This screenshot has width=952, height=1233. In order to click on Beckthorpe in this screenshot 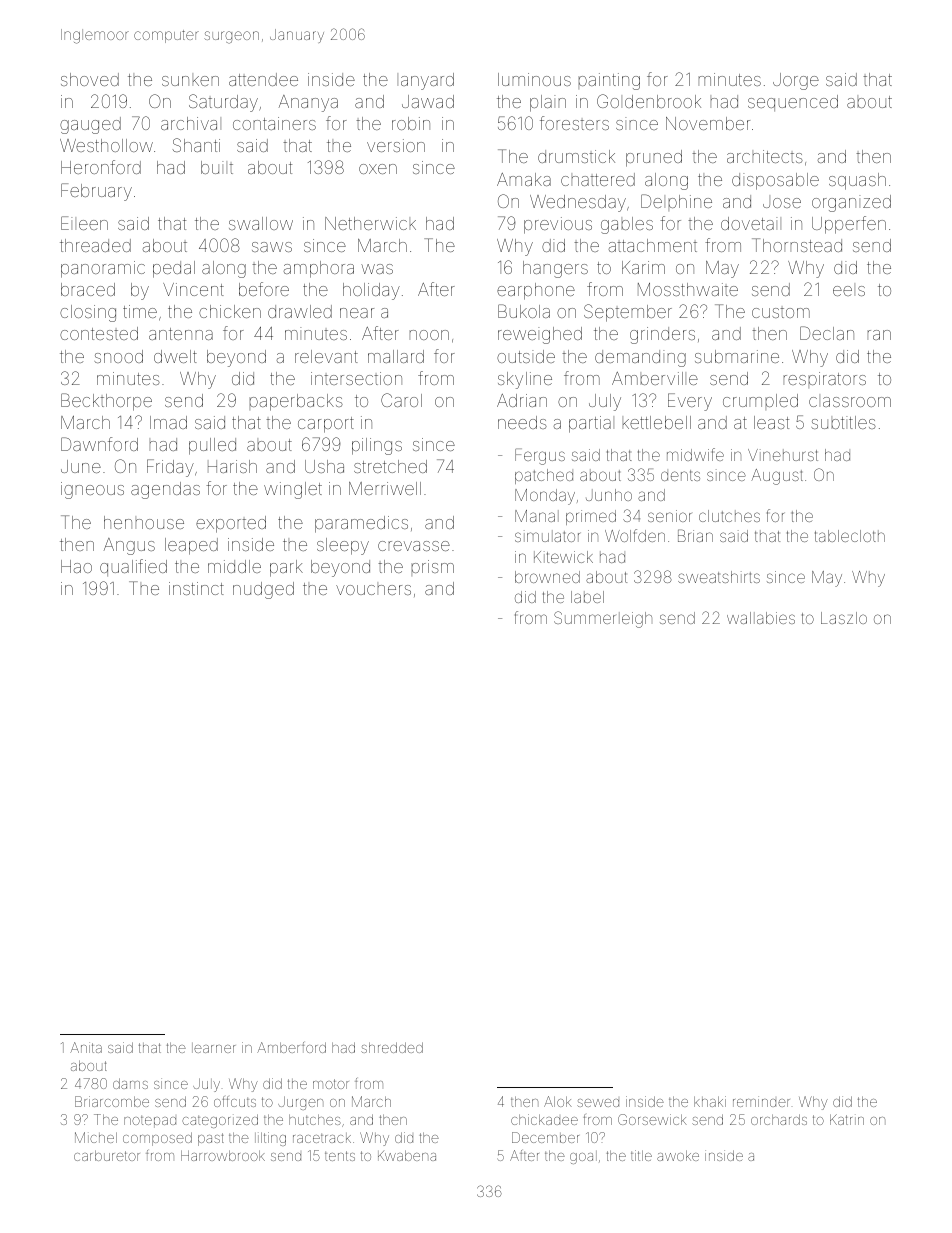, I will do `click(106, 402)`.
